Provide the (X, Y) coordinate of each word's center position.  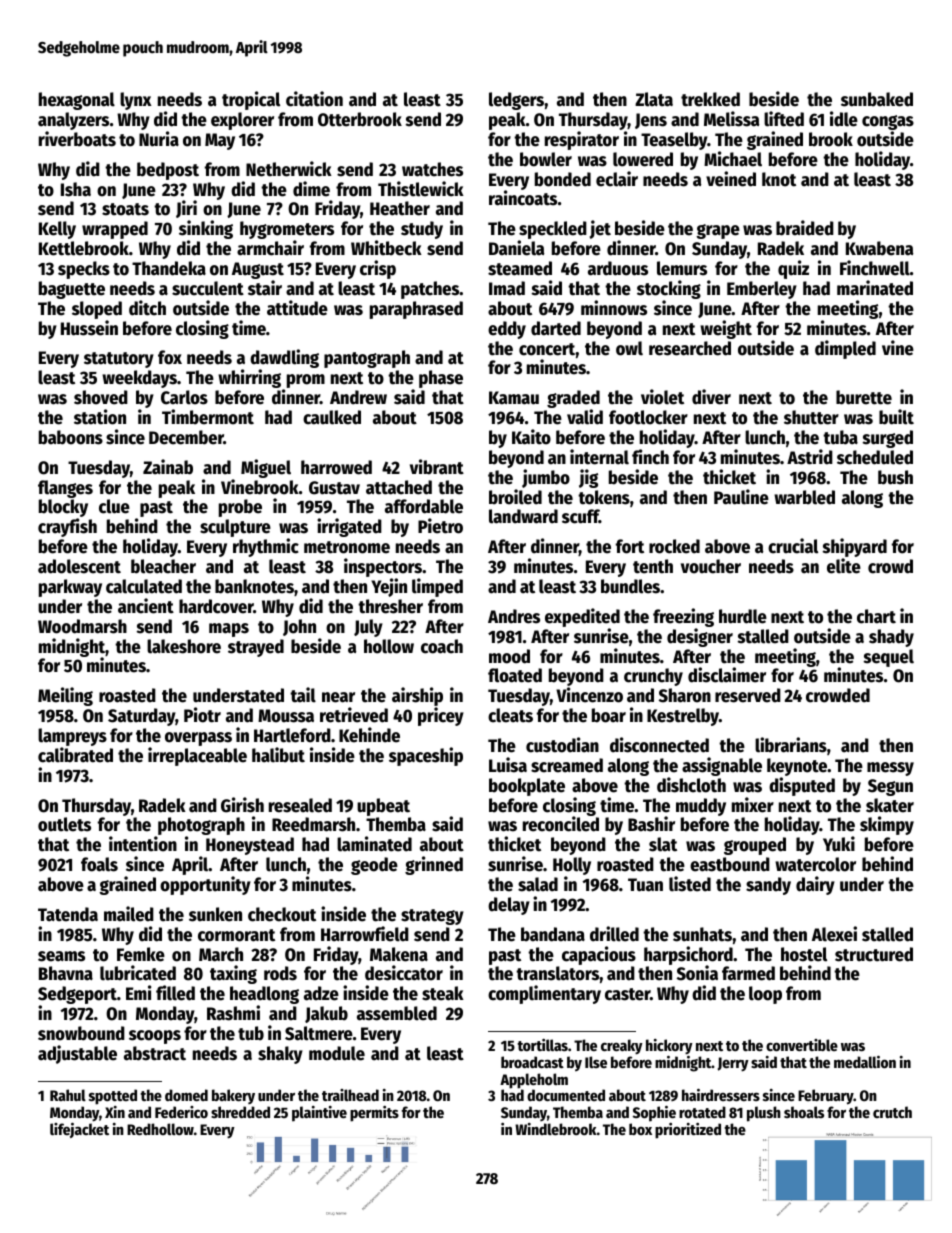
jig (588, 478)
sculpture (235, 528)
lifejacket (79, 1130)
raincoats (523, 198)
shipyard (854, 547)
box (640, 1129)
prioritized (688, 1131)
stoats (125, 209)
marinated (875, 288)
